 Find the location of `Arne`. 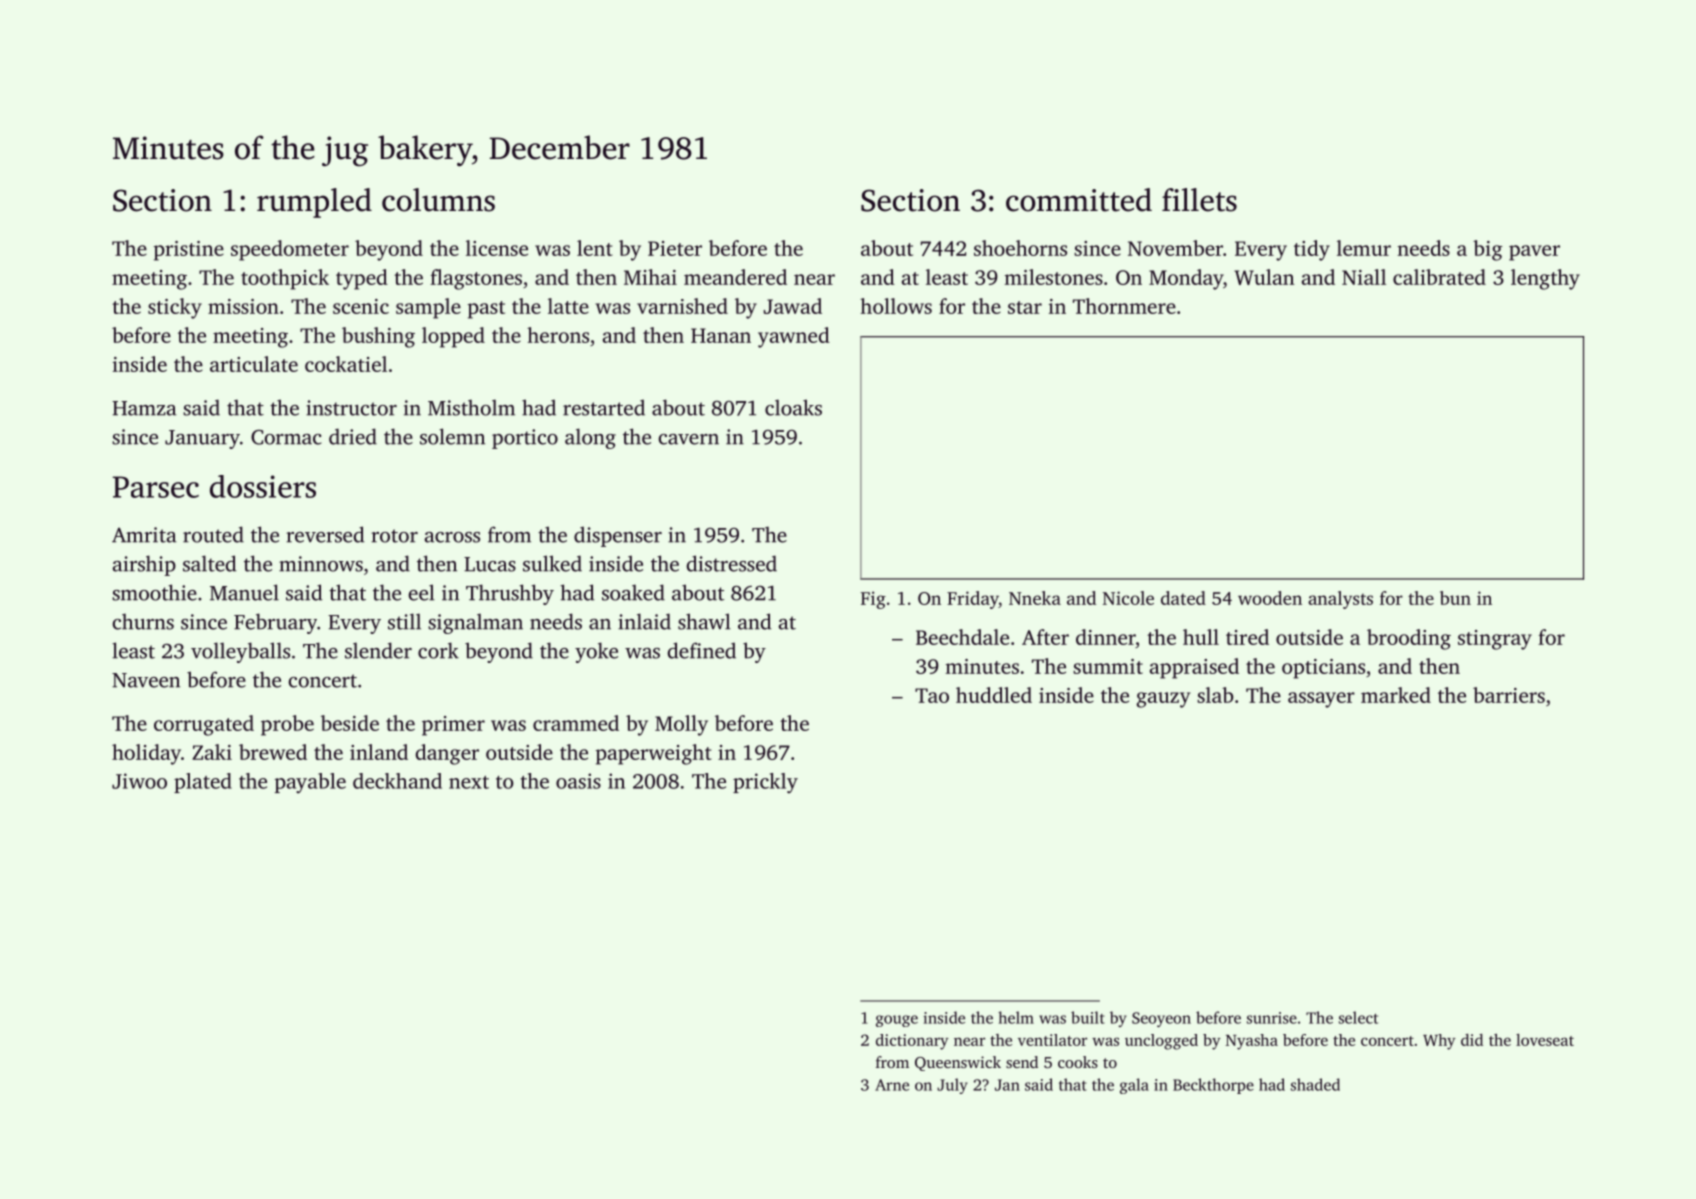

Arne is located at coordinates (892, 1085).
